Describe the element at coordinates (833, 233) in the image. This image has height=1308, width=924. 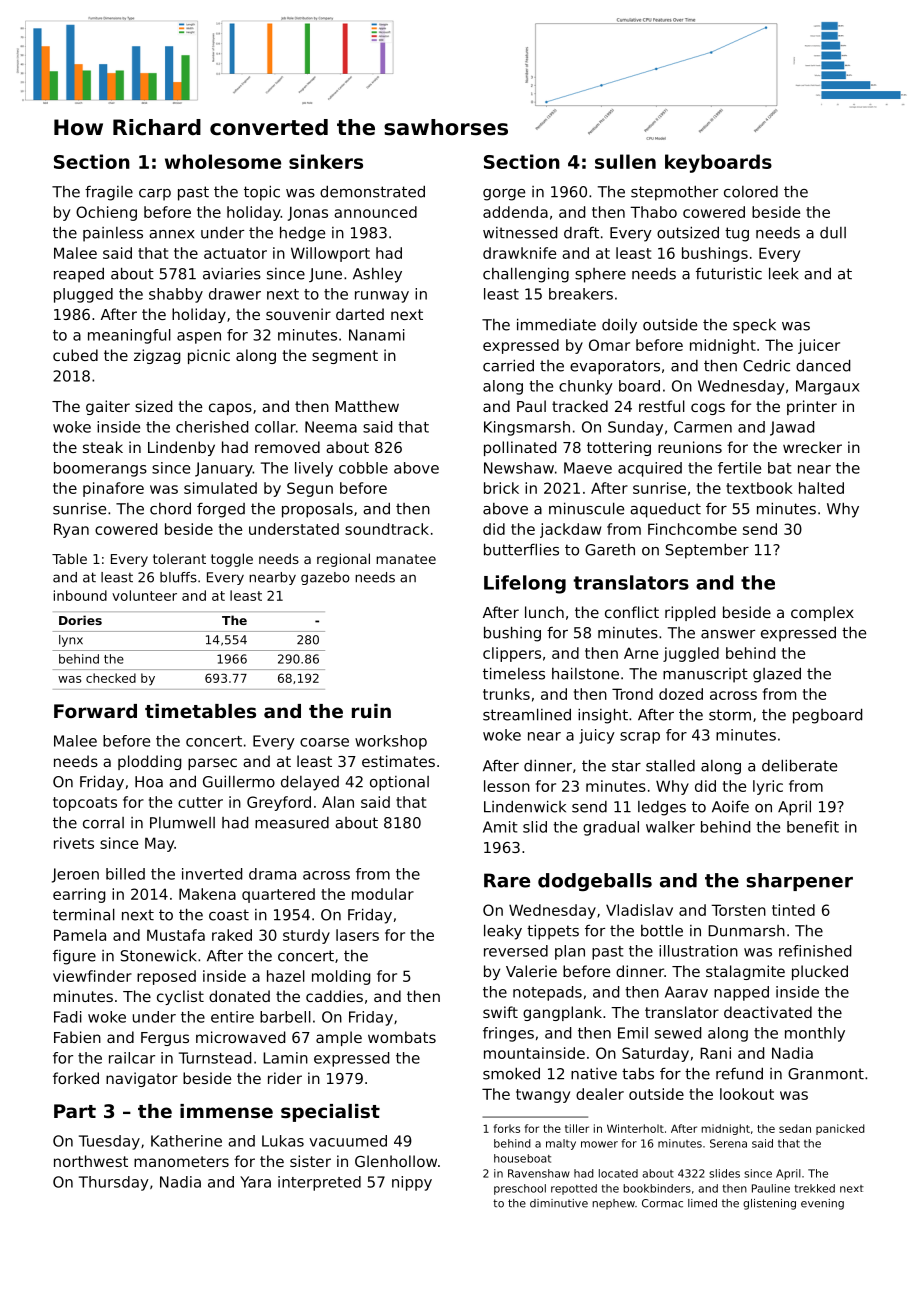
I see `dull` at that location.
